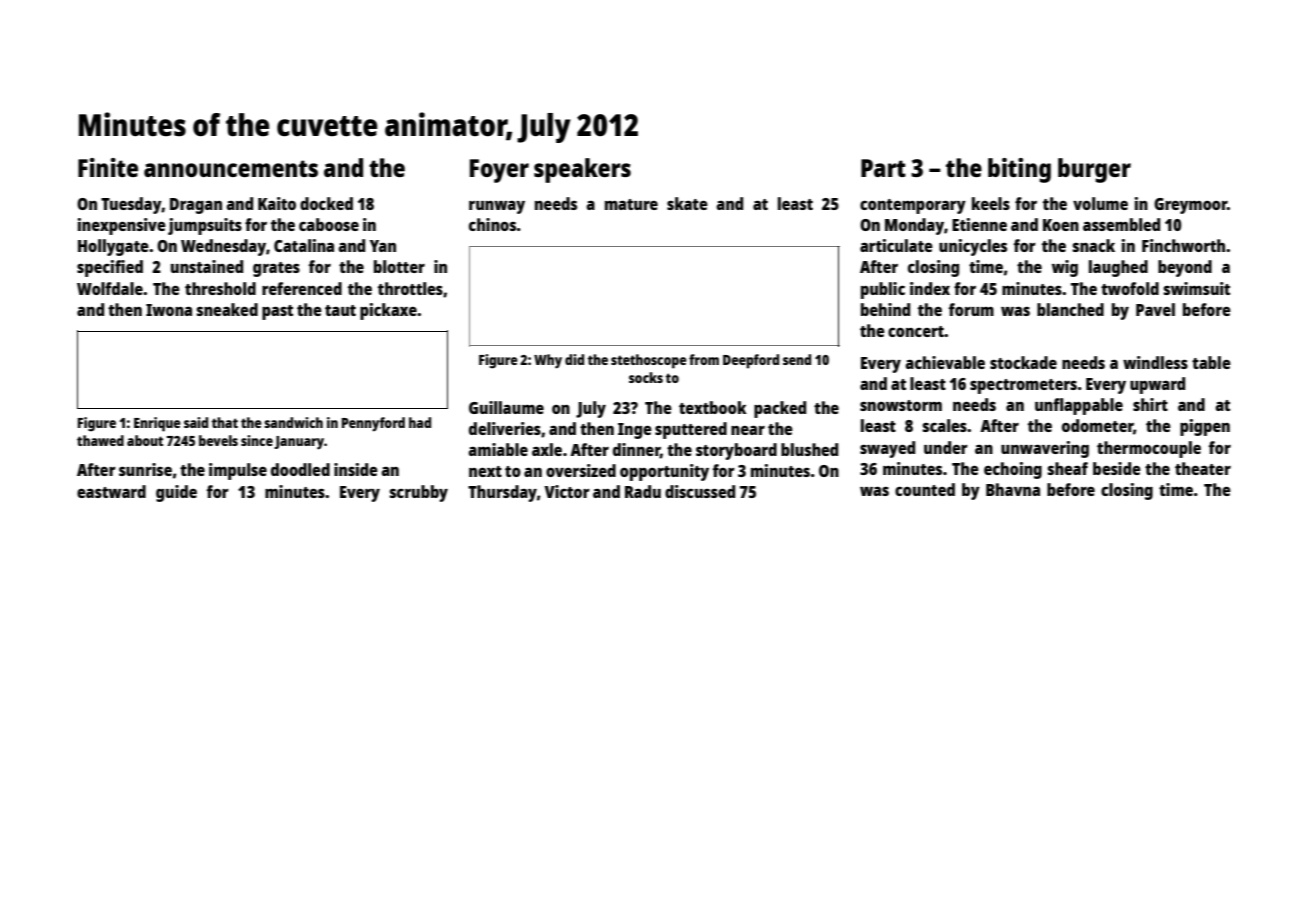 The height and width of the screenshot is (924, 1308). What do you see at coordinates (176, 493) in the screenshot?
I see `guide` at bounding box center [176, 493].
